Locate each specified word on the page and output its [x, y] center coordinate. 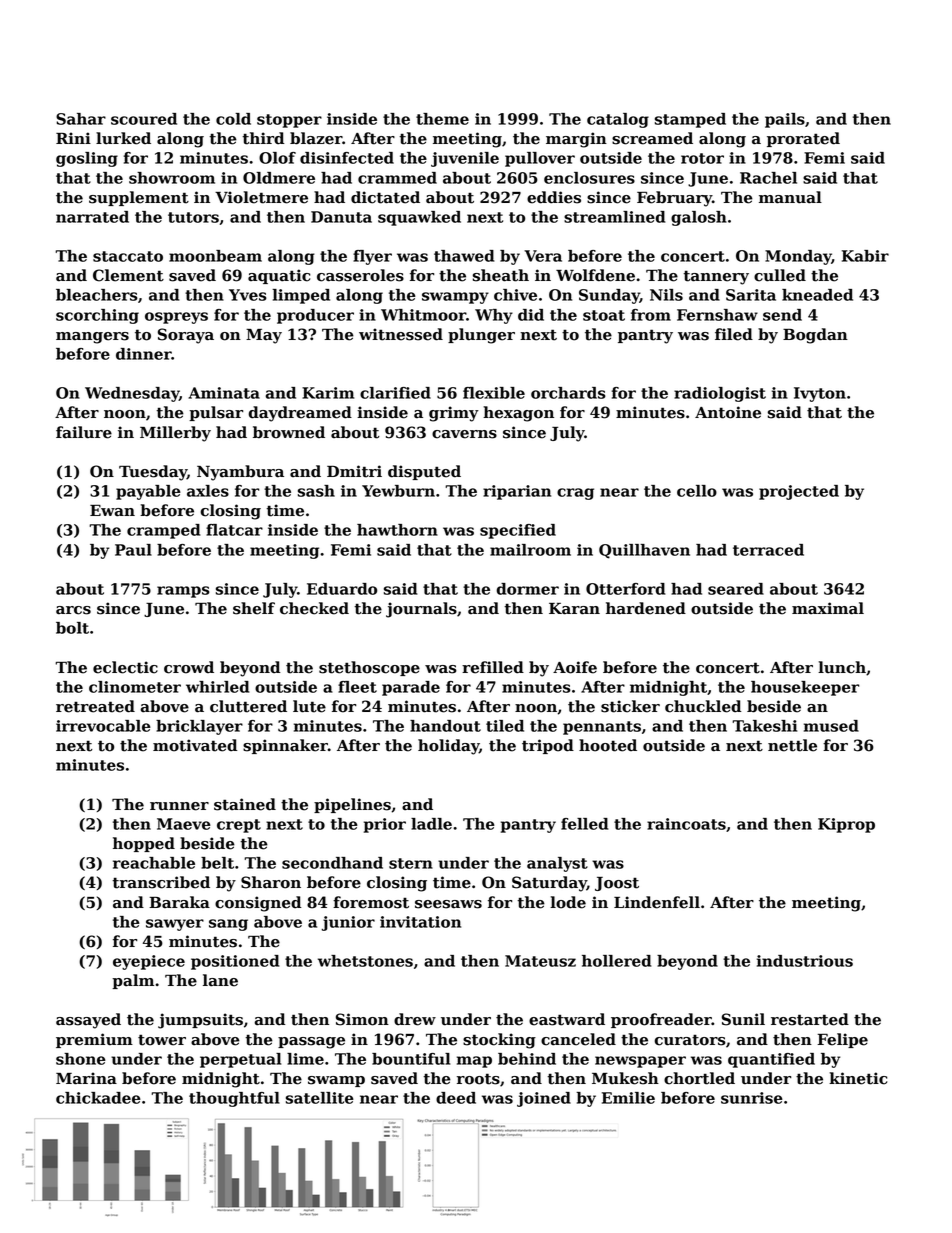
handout [445, 726]
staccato [128, 256]
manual [790, 197]
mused [831, 726]
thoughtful [234, 1099]
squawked [419, 218]
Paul [133, 550]
